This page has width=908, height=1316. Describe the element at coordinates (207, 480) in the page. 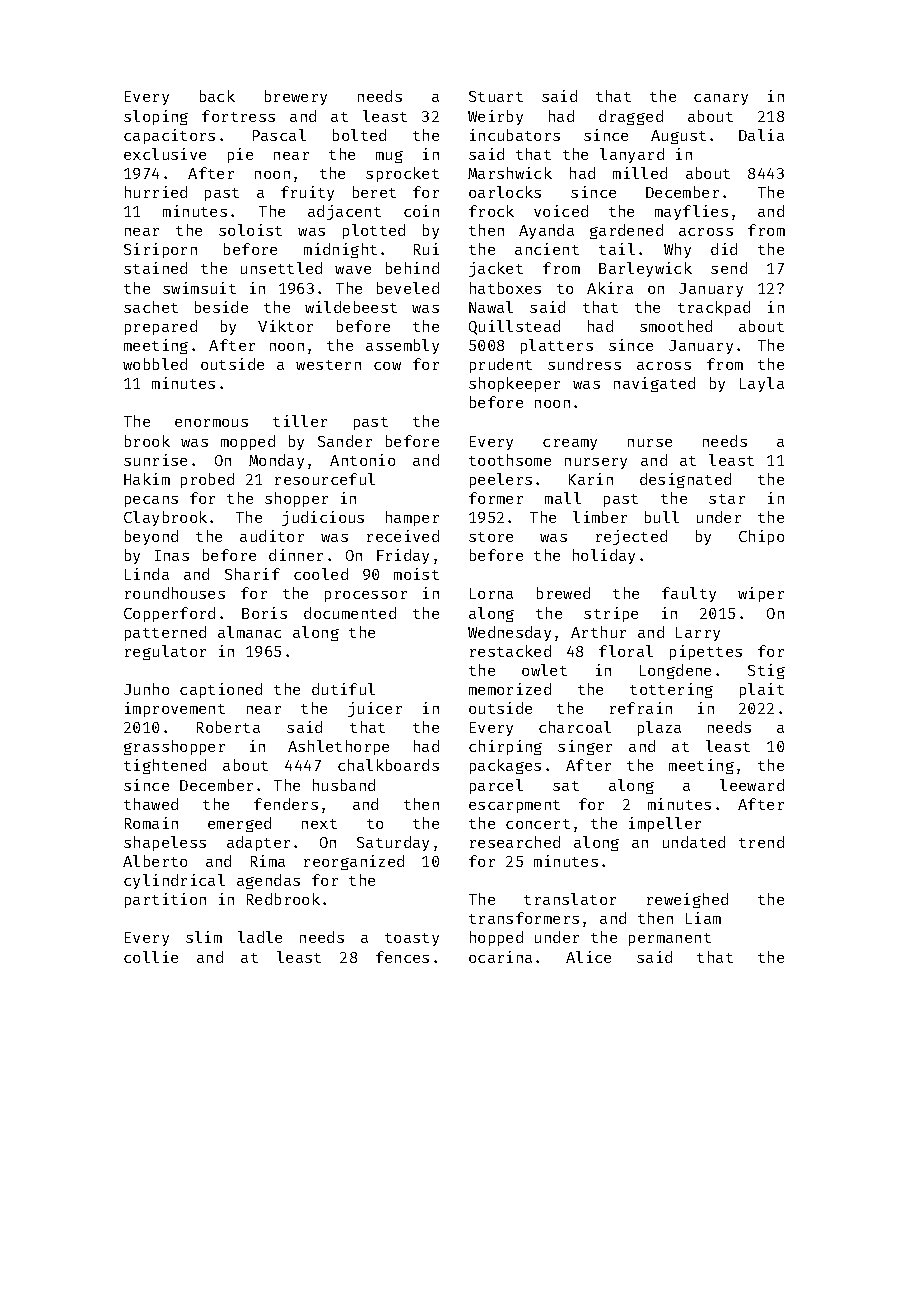

I see `probed` at that location.
